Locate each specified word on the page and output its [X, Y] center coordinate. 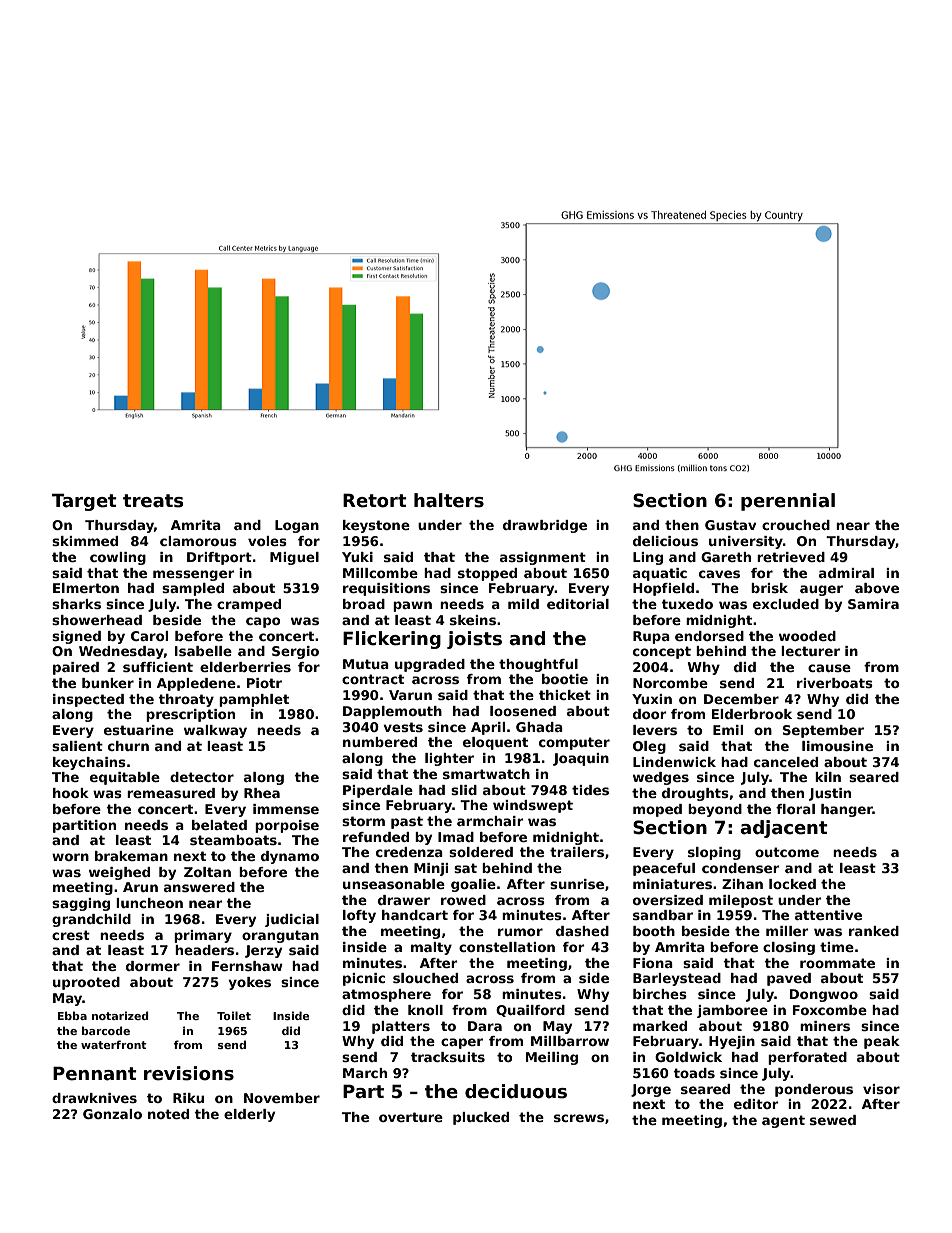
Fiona [653, 963]
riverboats [835, 683]
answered [199, 887]
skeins [473, 620]
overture [411, 1117]
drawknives [94, 1098]
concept [662, 652]
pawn [412, 606]
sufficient [158, 667]
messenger [193, 575]
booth [654, 931]
